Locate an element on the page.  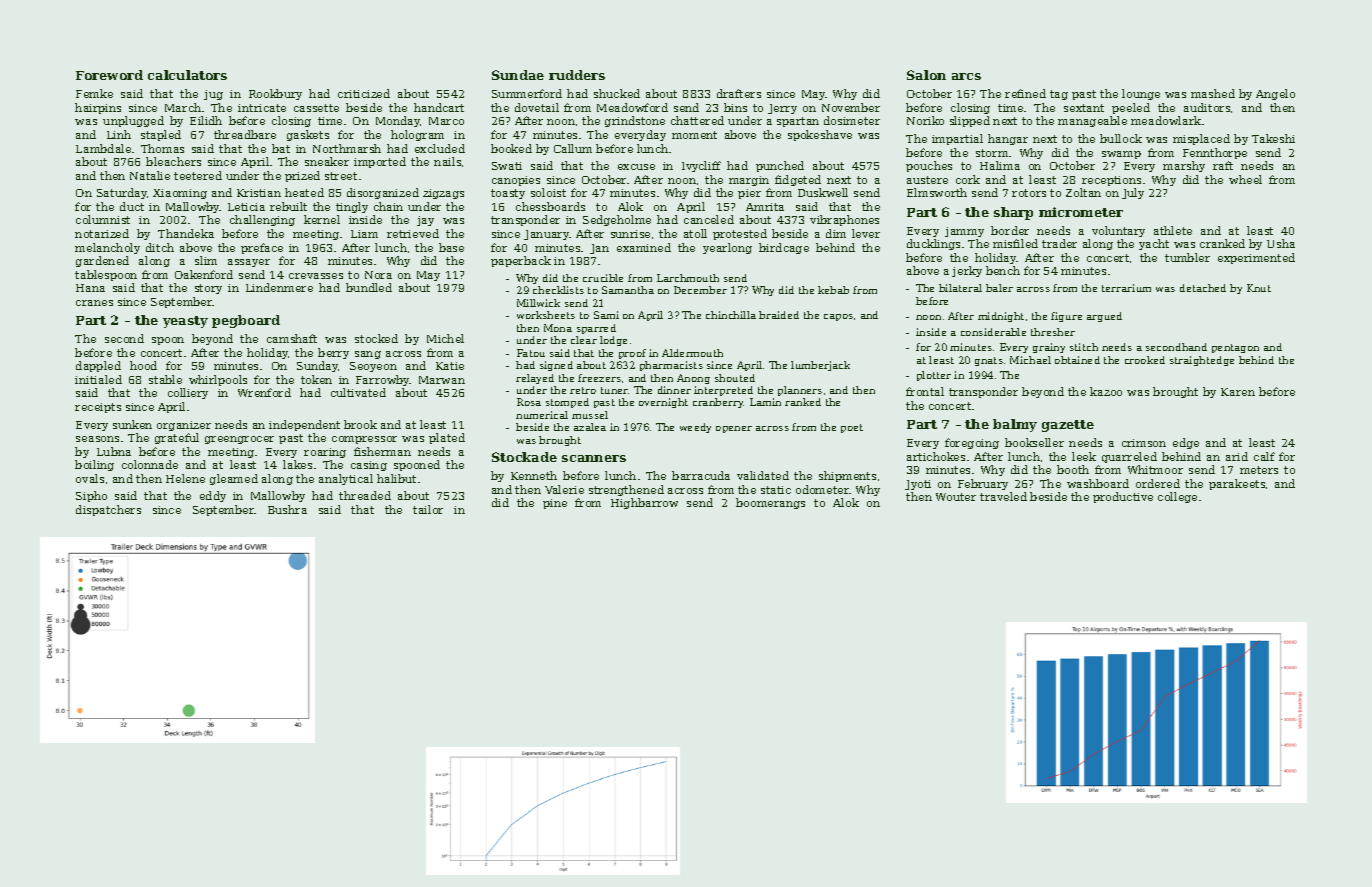
dovetail is located at coordinates (537, 107).
